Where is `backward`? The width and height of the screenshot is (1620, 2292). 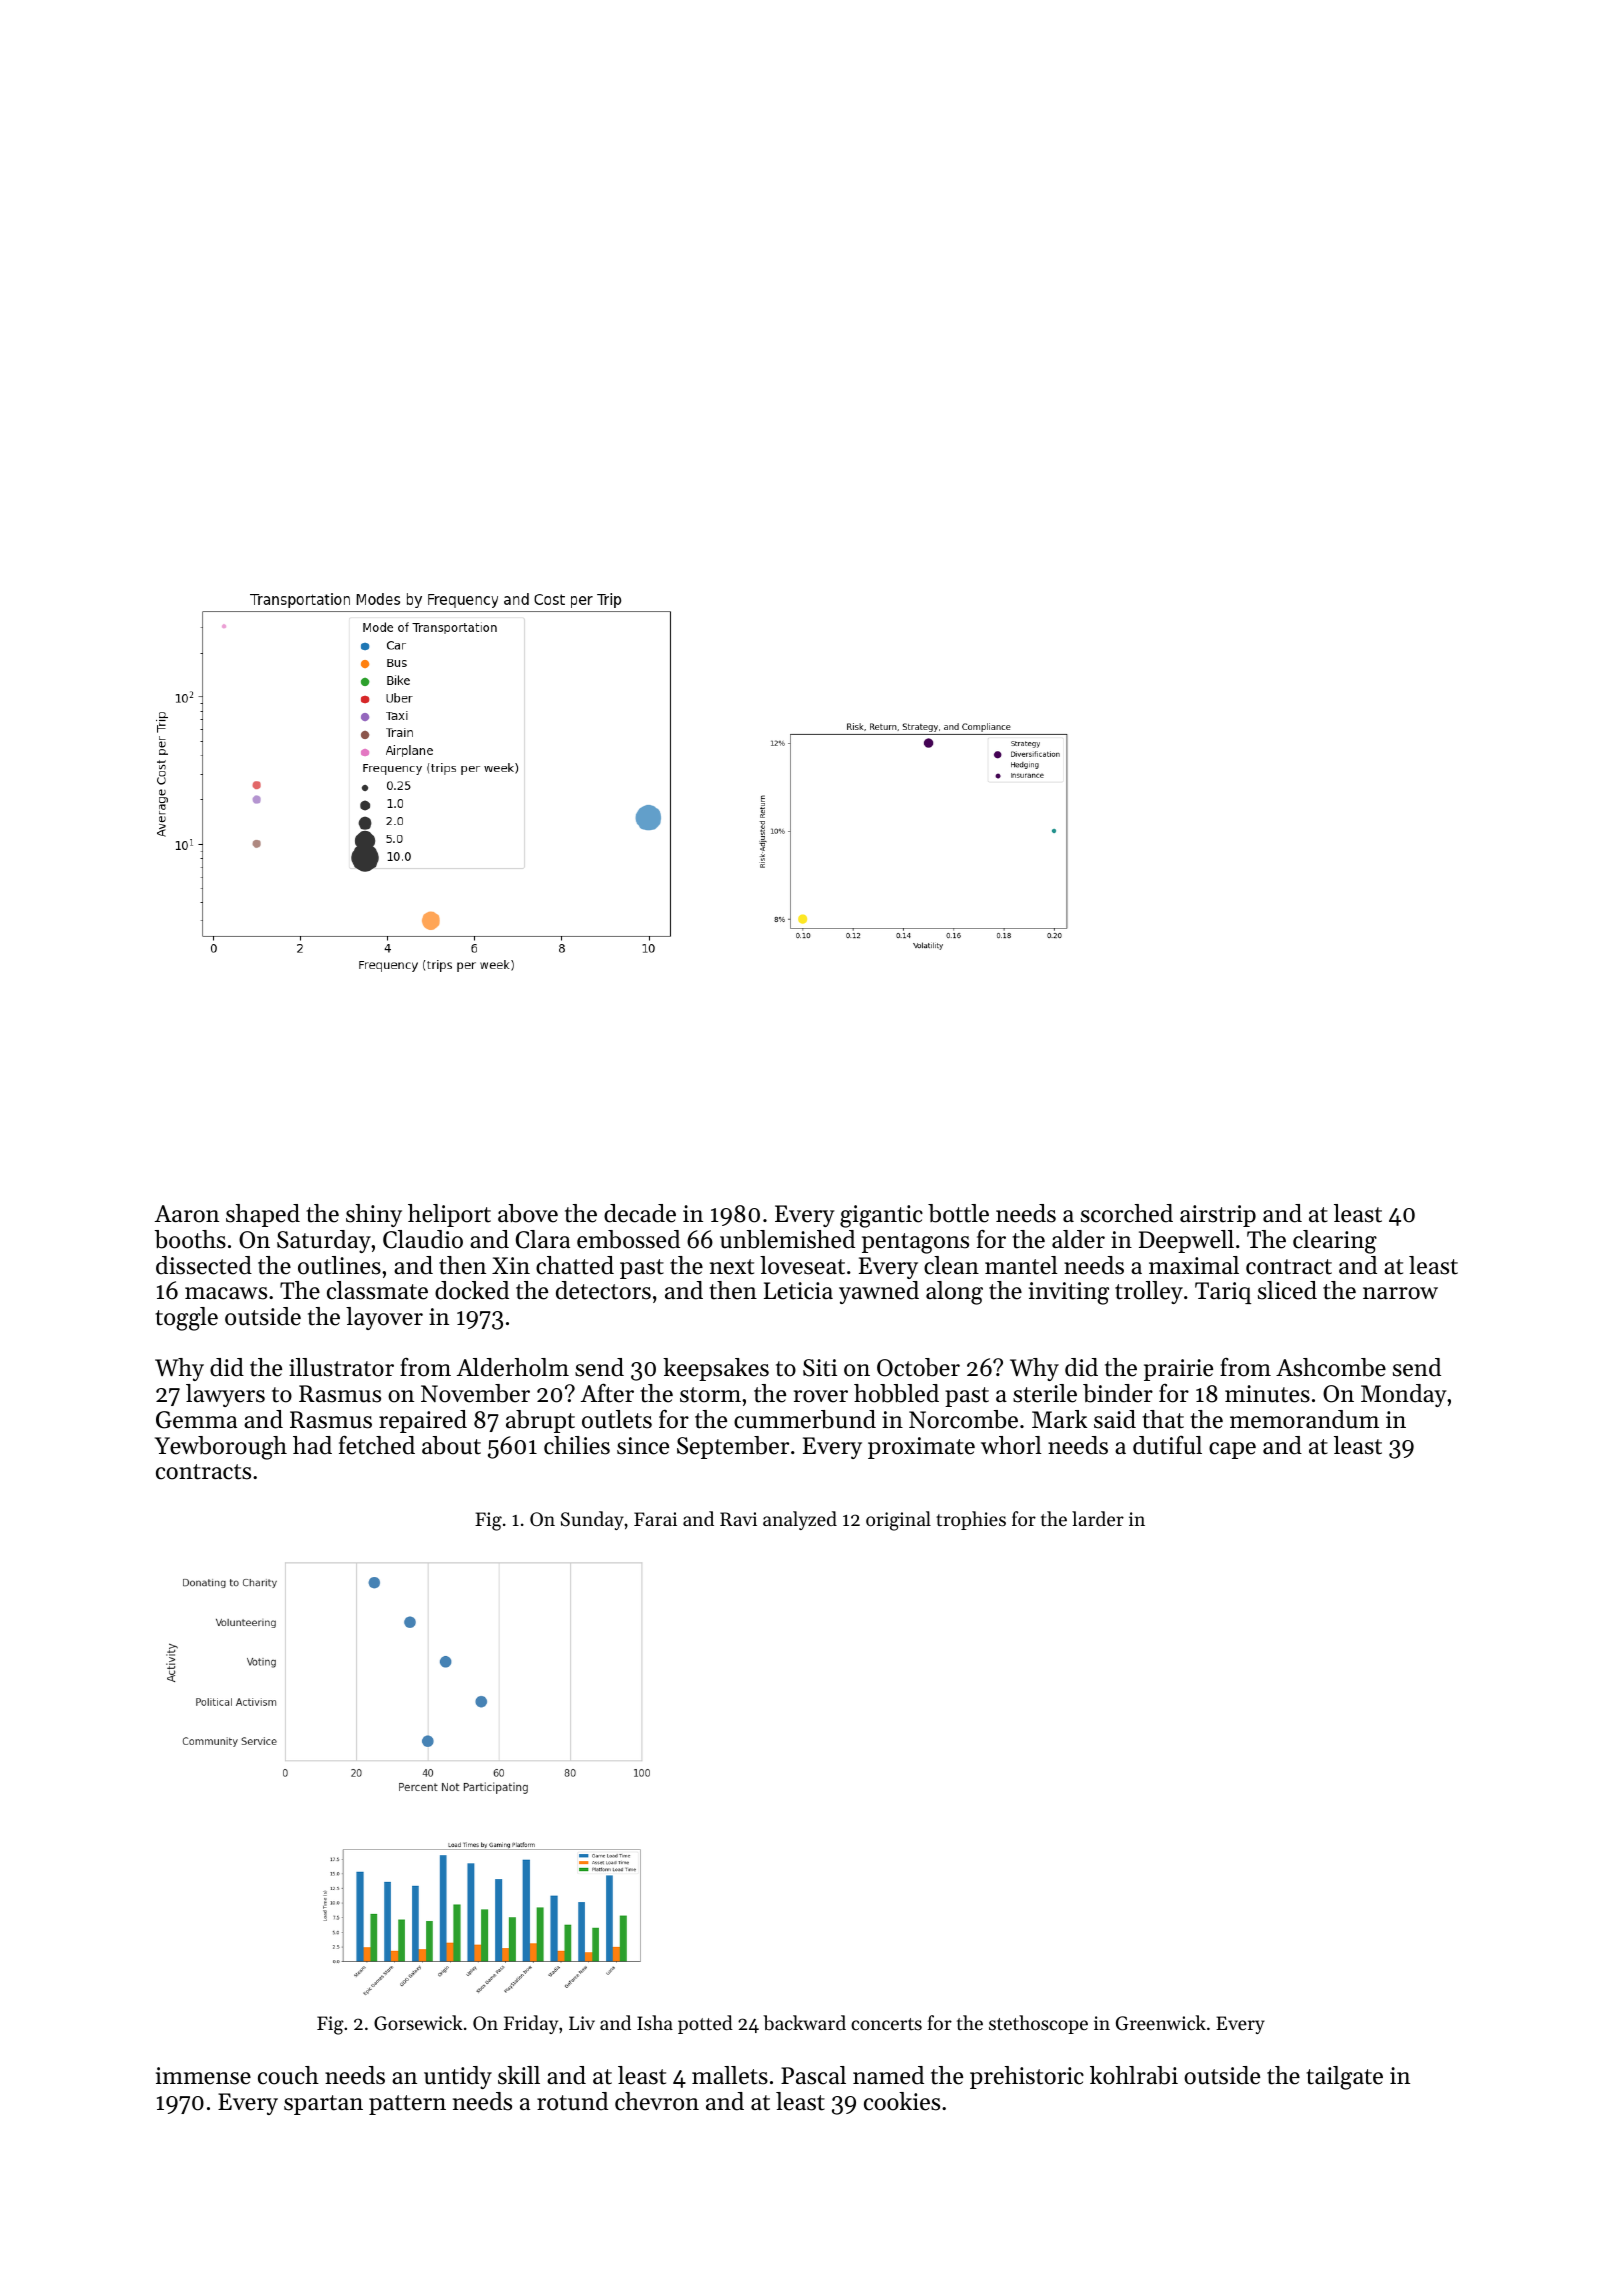
backward is located at coordinates (804, 2023).
